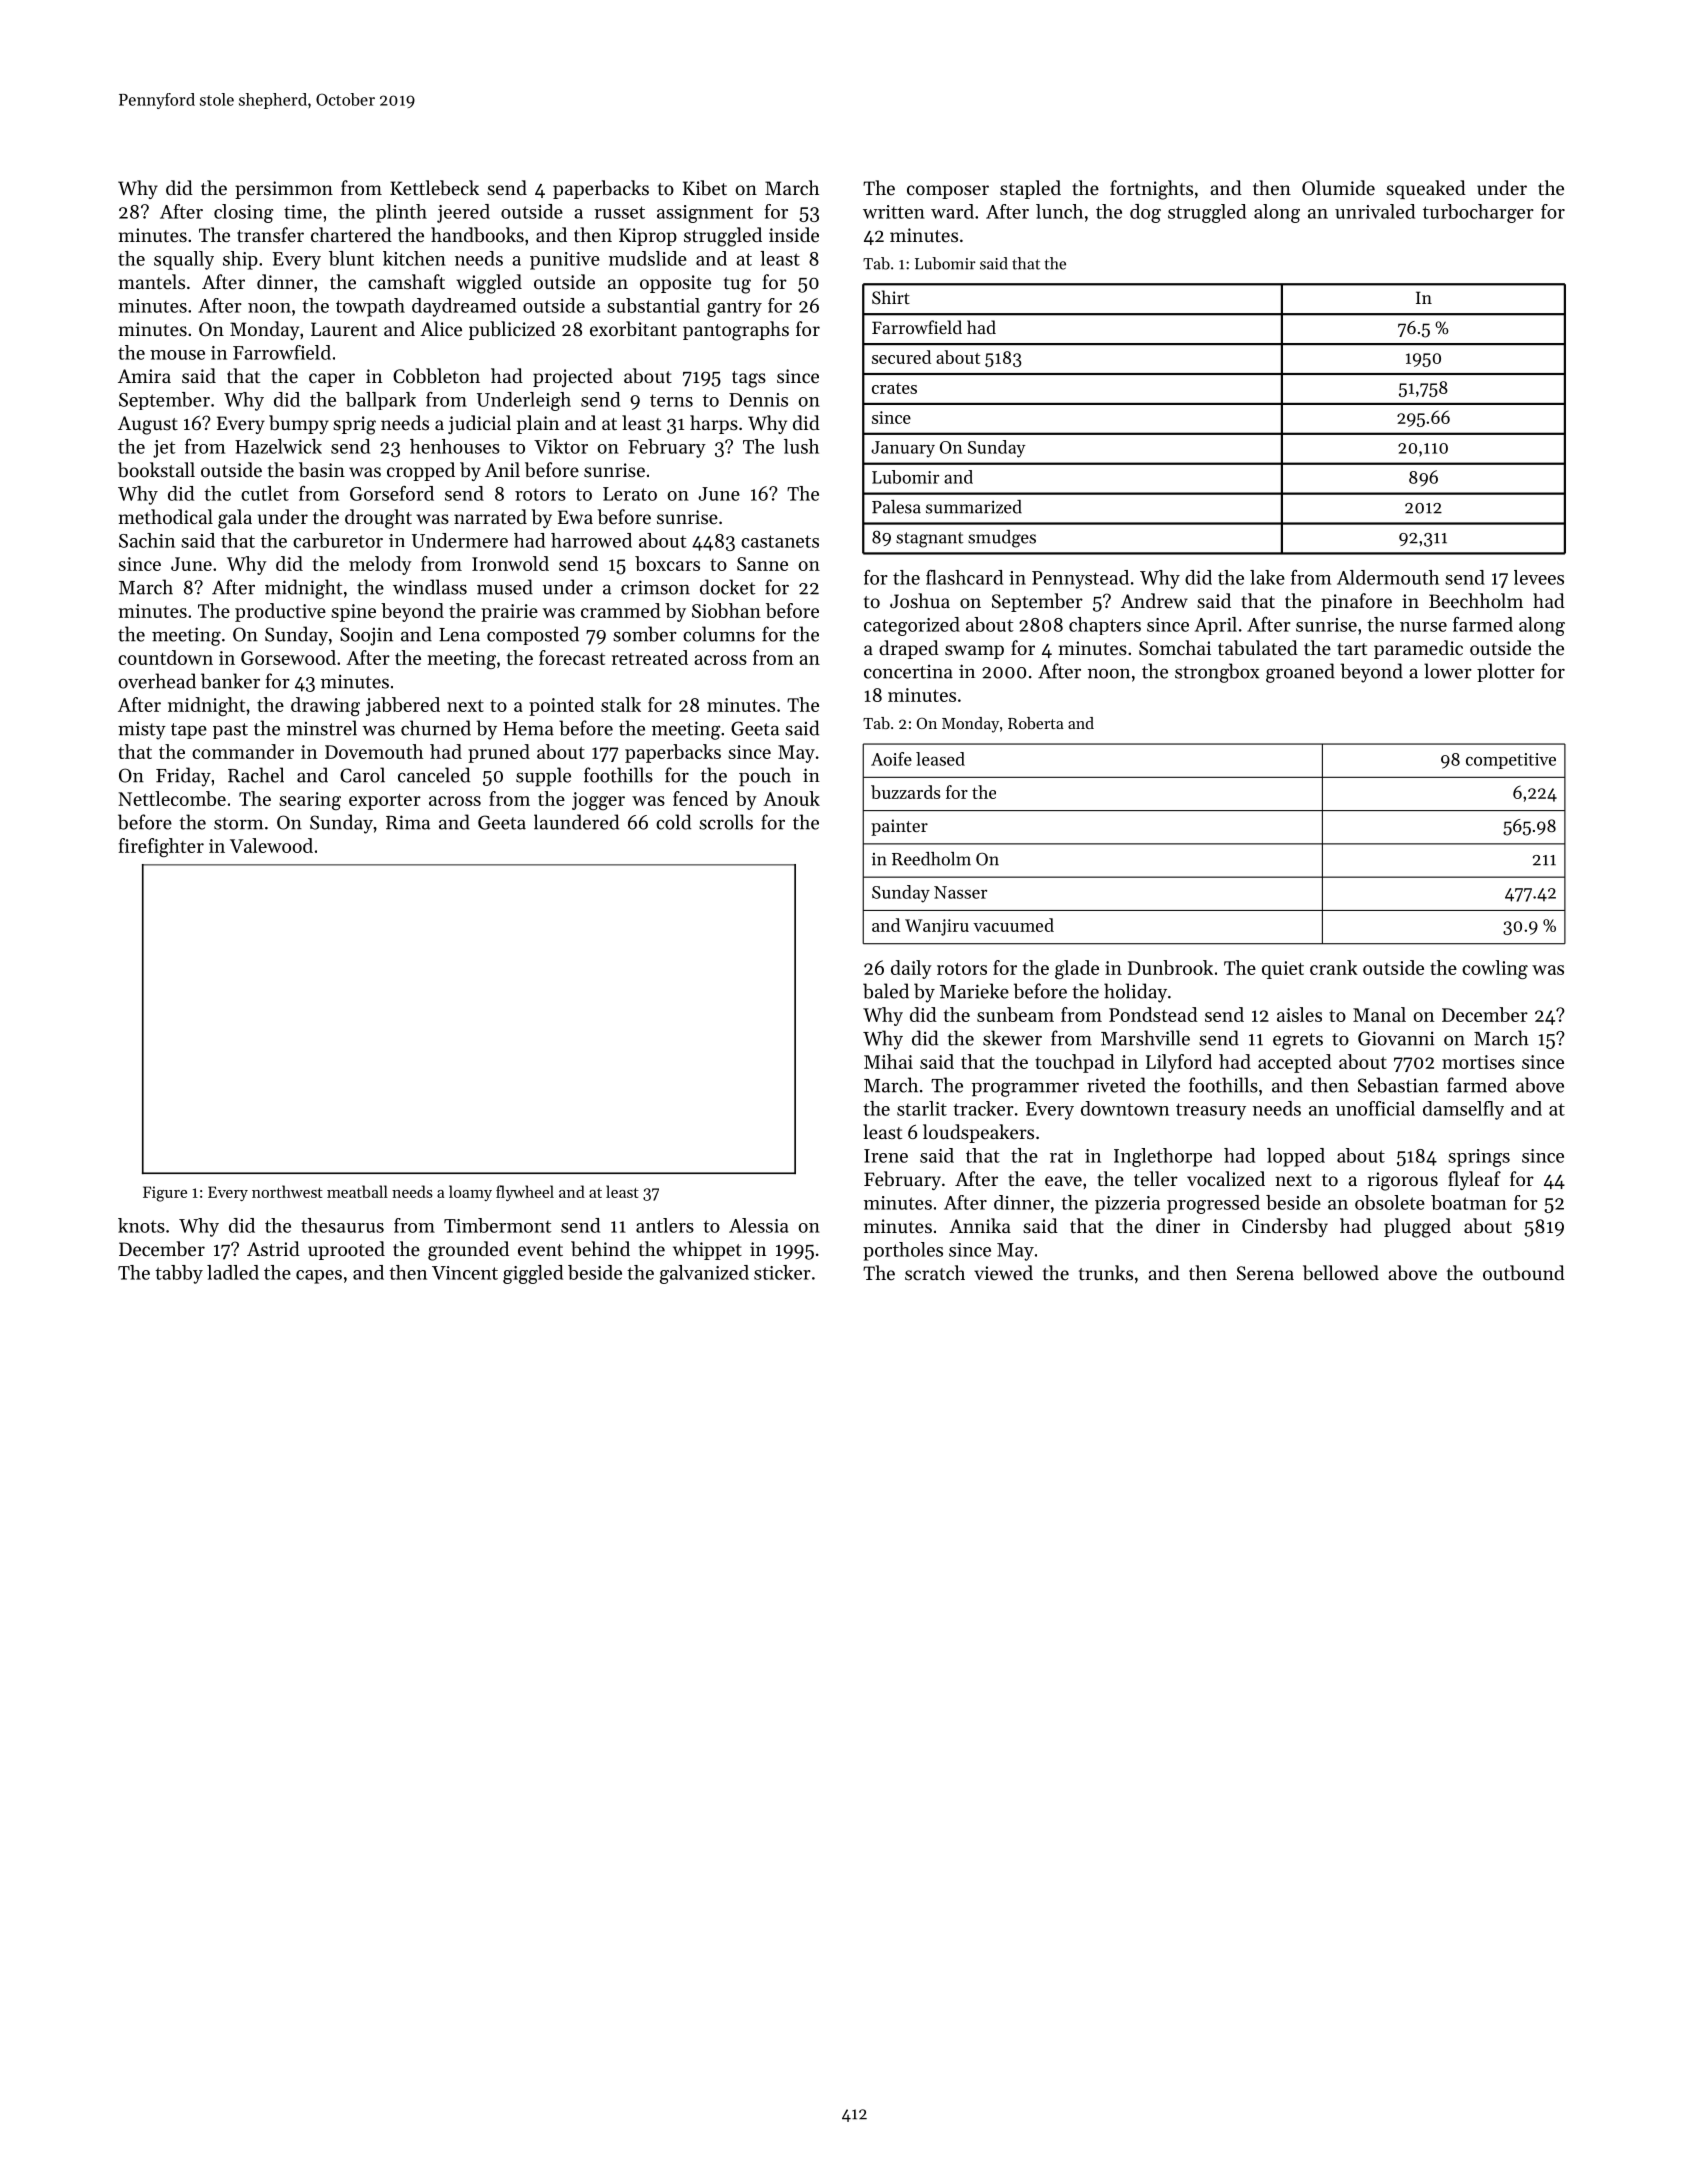  What do you see at coordinates (189, 731) in the page?
I see `tape` at bounding box center [189, 731].
